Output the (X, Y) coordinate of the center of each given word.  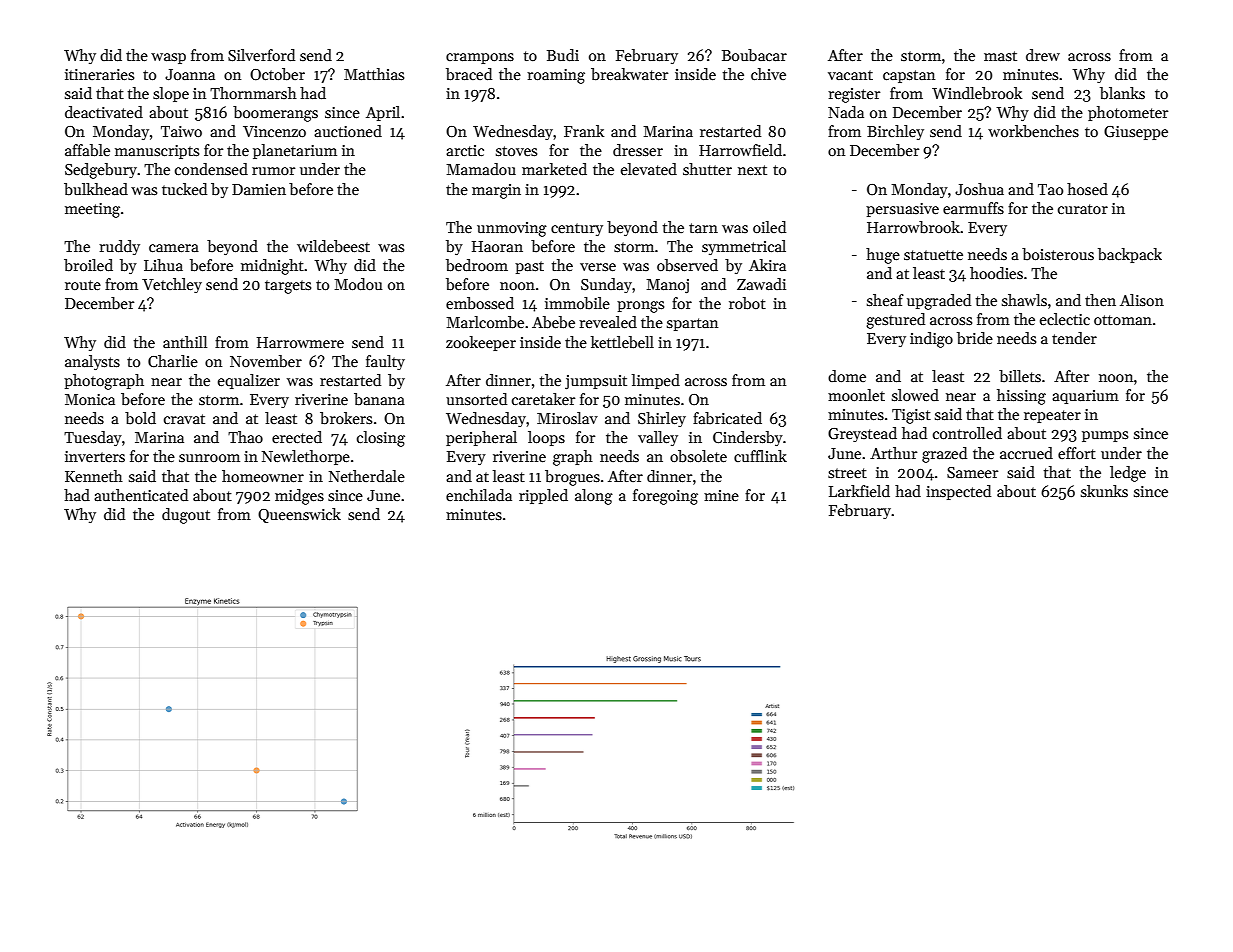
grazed (944, 455)
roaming (556, 76)
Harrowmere (300, 342)
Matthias (374, 74)
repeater (1052, 416)
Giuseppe (1136, 133)
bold (140, 418)
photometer (1128, 113)
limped (656, 381)
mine (721, 495)
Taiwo (181, 131)
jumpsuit (596, 382)
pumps (1105, 436)
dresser (638, 150)
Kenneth (94, 476)
